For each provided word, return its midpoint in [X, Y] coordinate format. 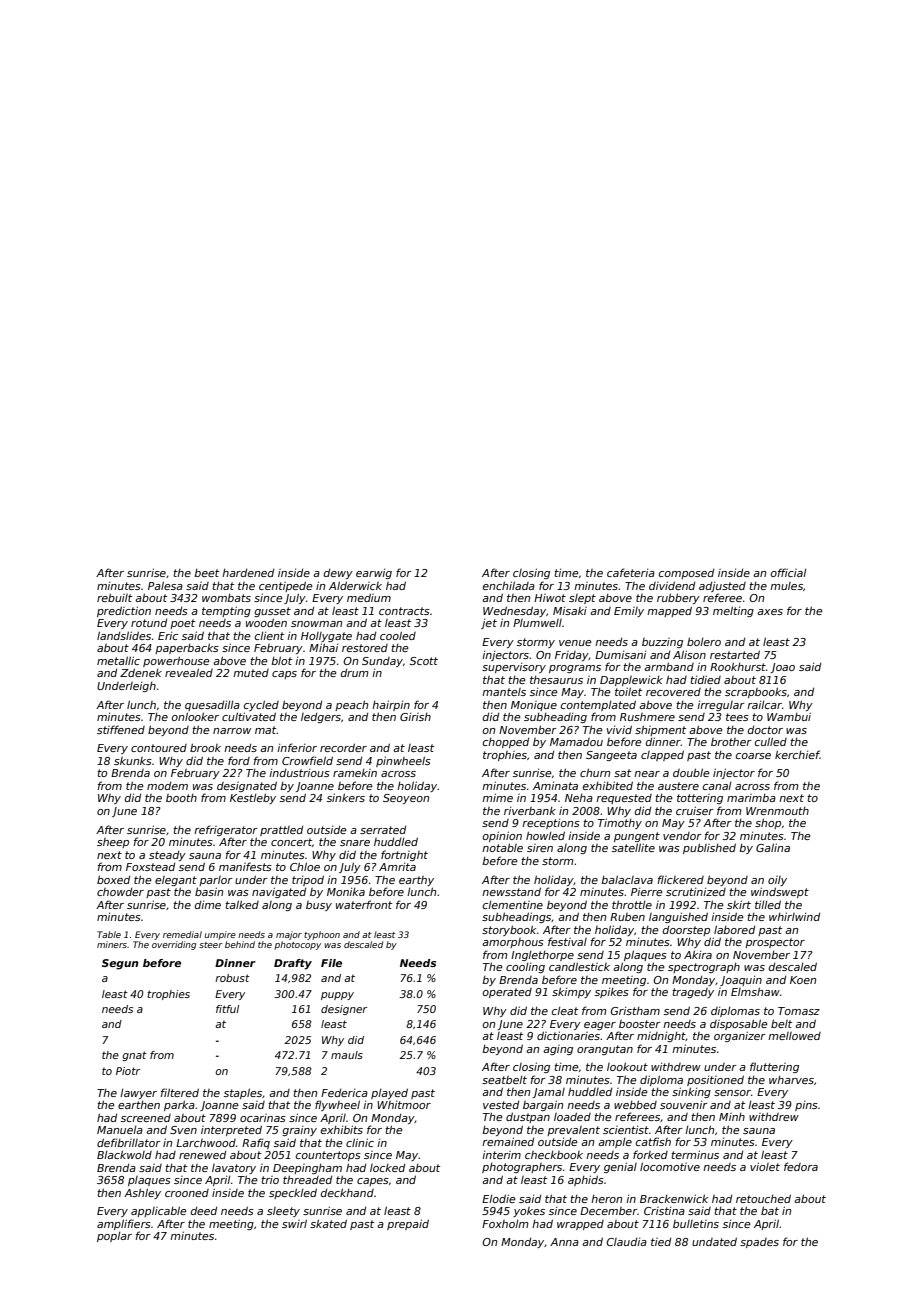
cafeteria [631, 572]
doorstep [686, 931]
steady [167, 856]
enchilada [509, 585]
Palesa [165, 585]
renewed [202, 1155]
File [331, 963]
